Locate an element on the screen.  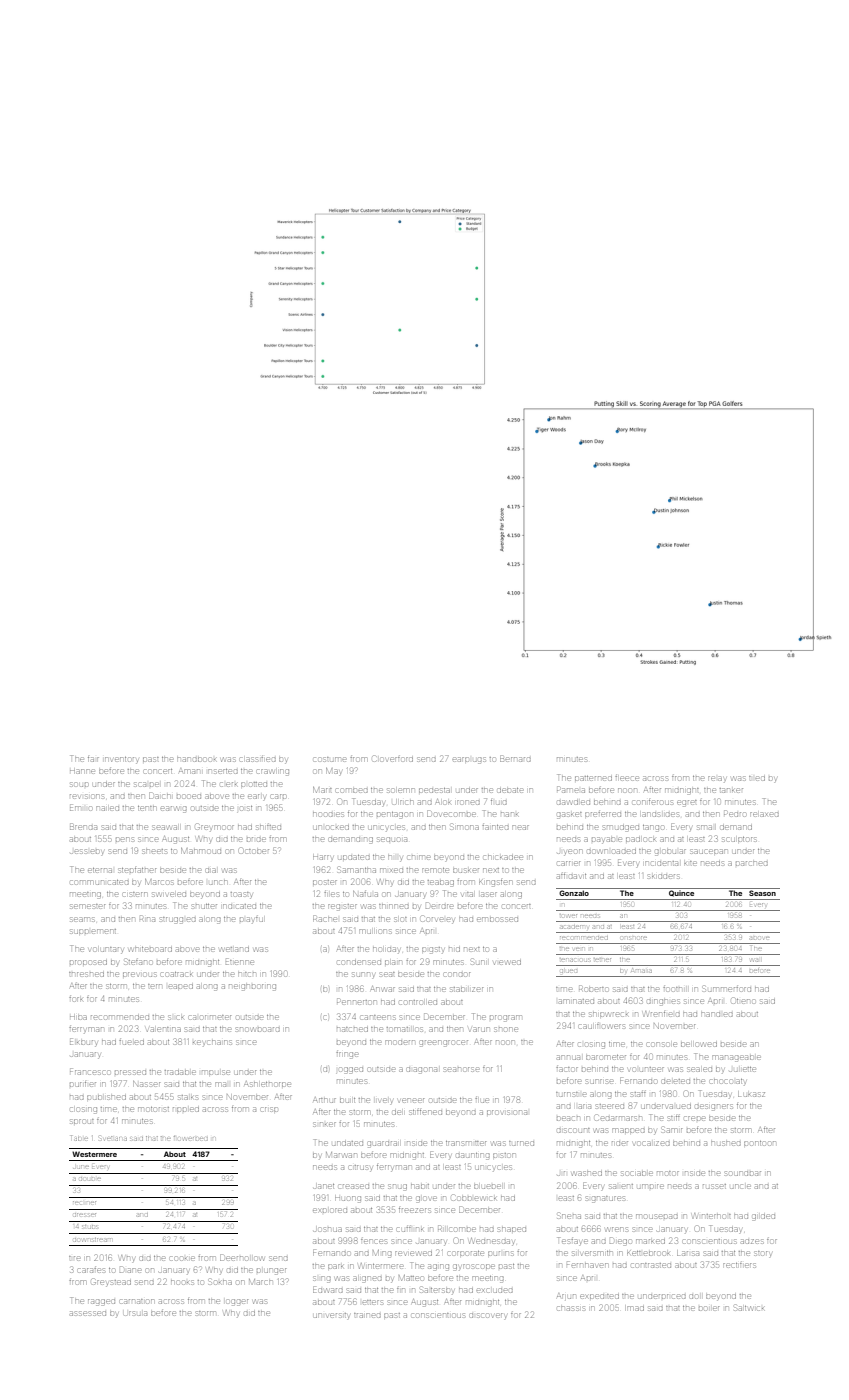
carafes is located at coordinates (91, 1270).
